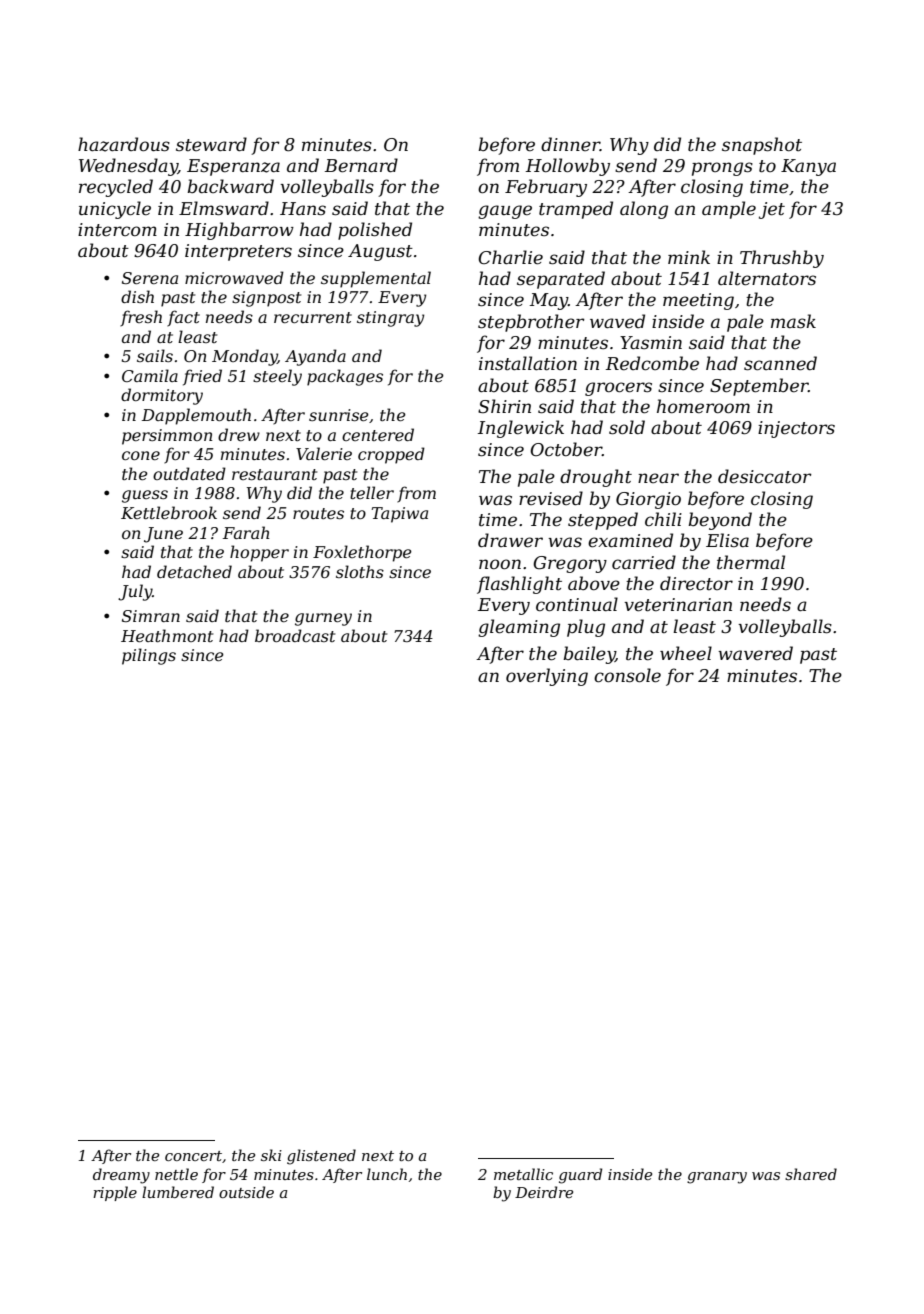 The image size is (924, 1314). Describe the element at coordinates (323, 619) in the screenshot. I see `gurney` at that location.
